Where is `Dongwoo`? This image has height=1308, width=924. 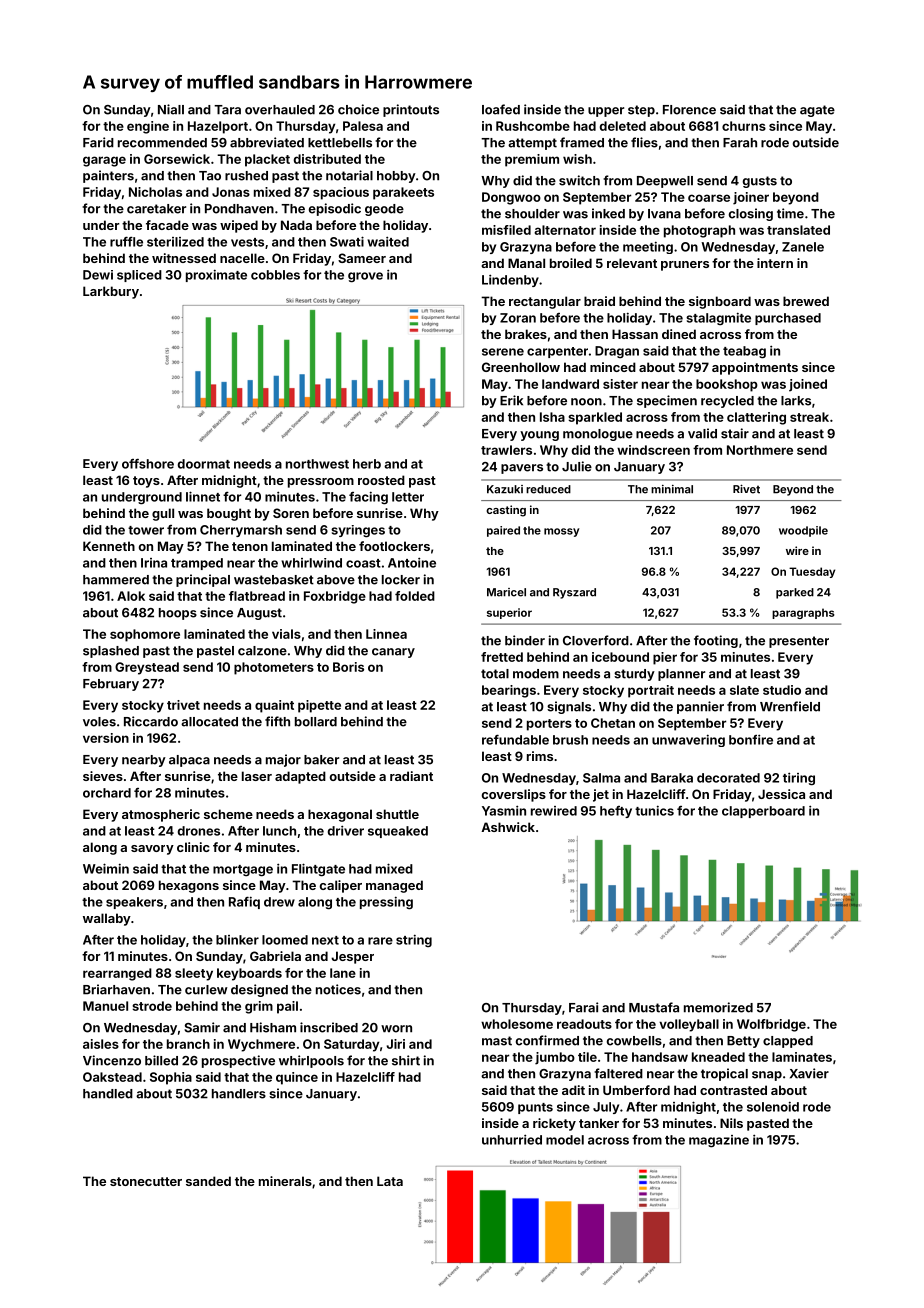 Dongwoo is located at coordinates (511, 198).
